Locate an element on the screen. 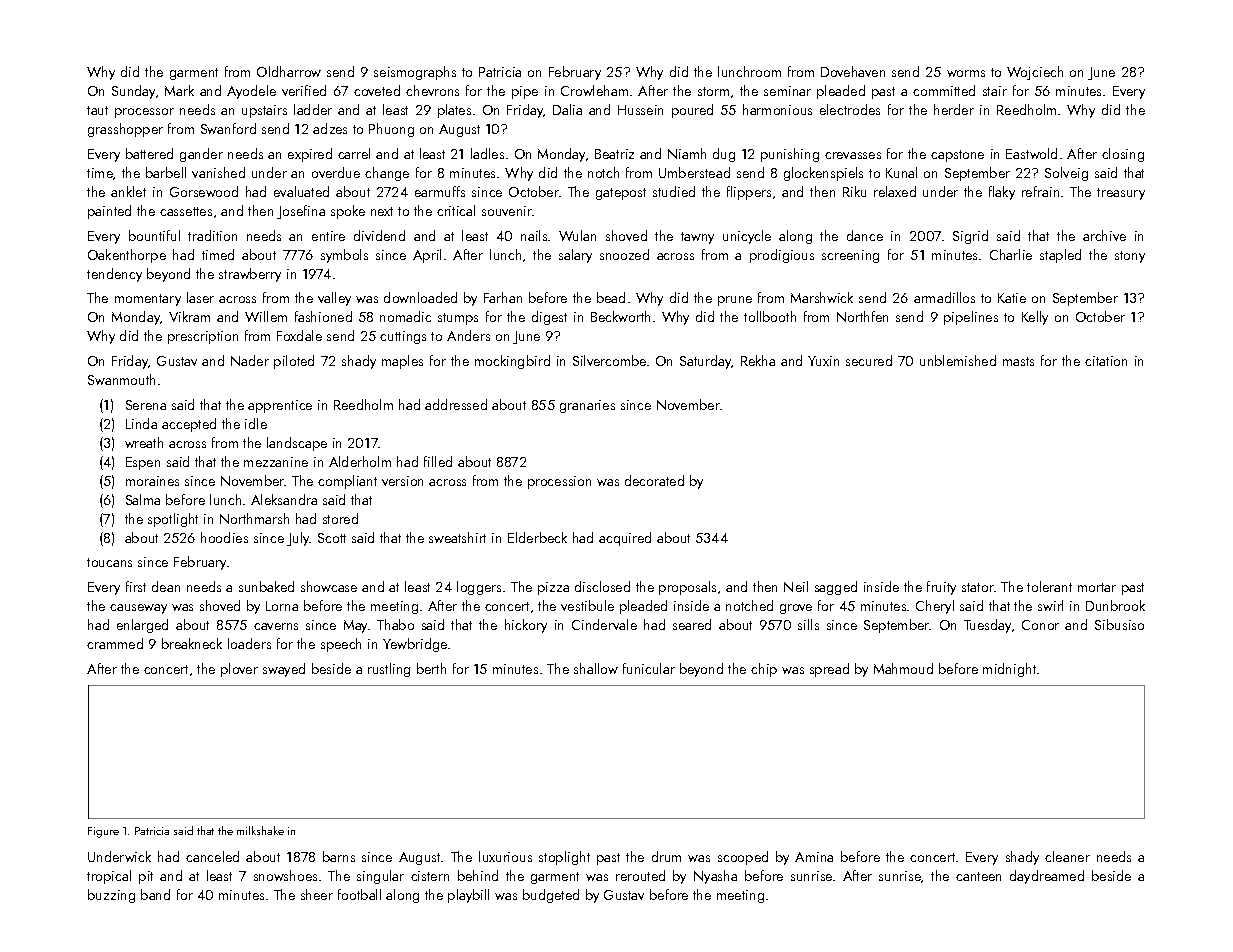  secured is located at coordinates (869, 360).
